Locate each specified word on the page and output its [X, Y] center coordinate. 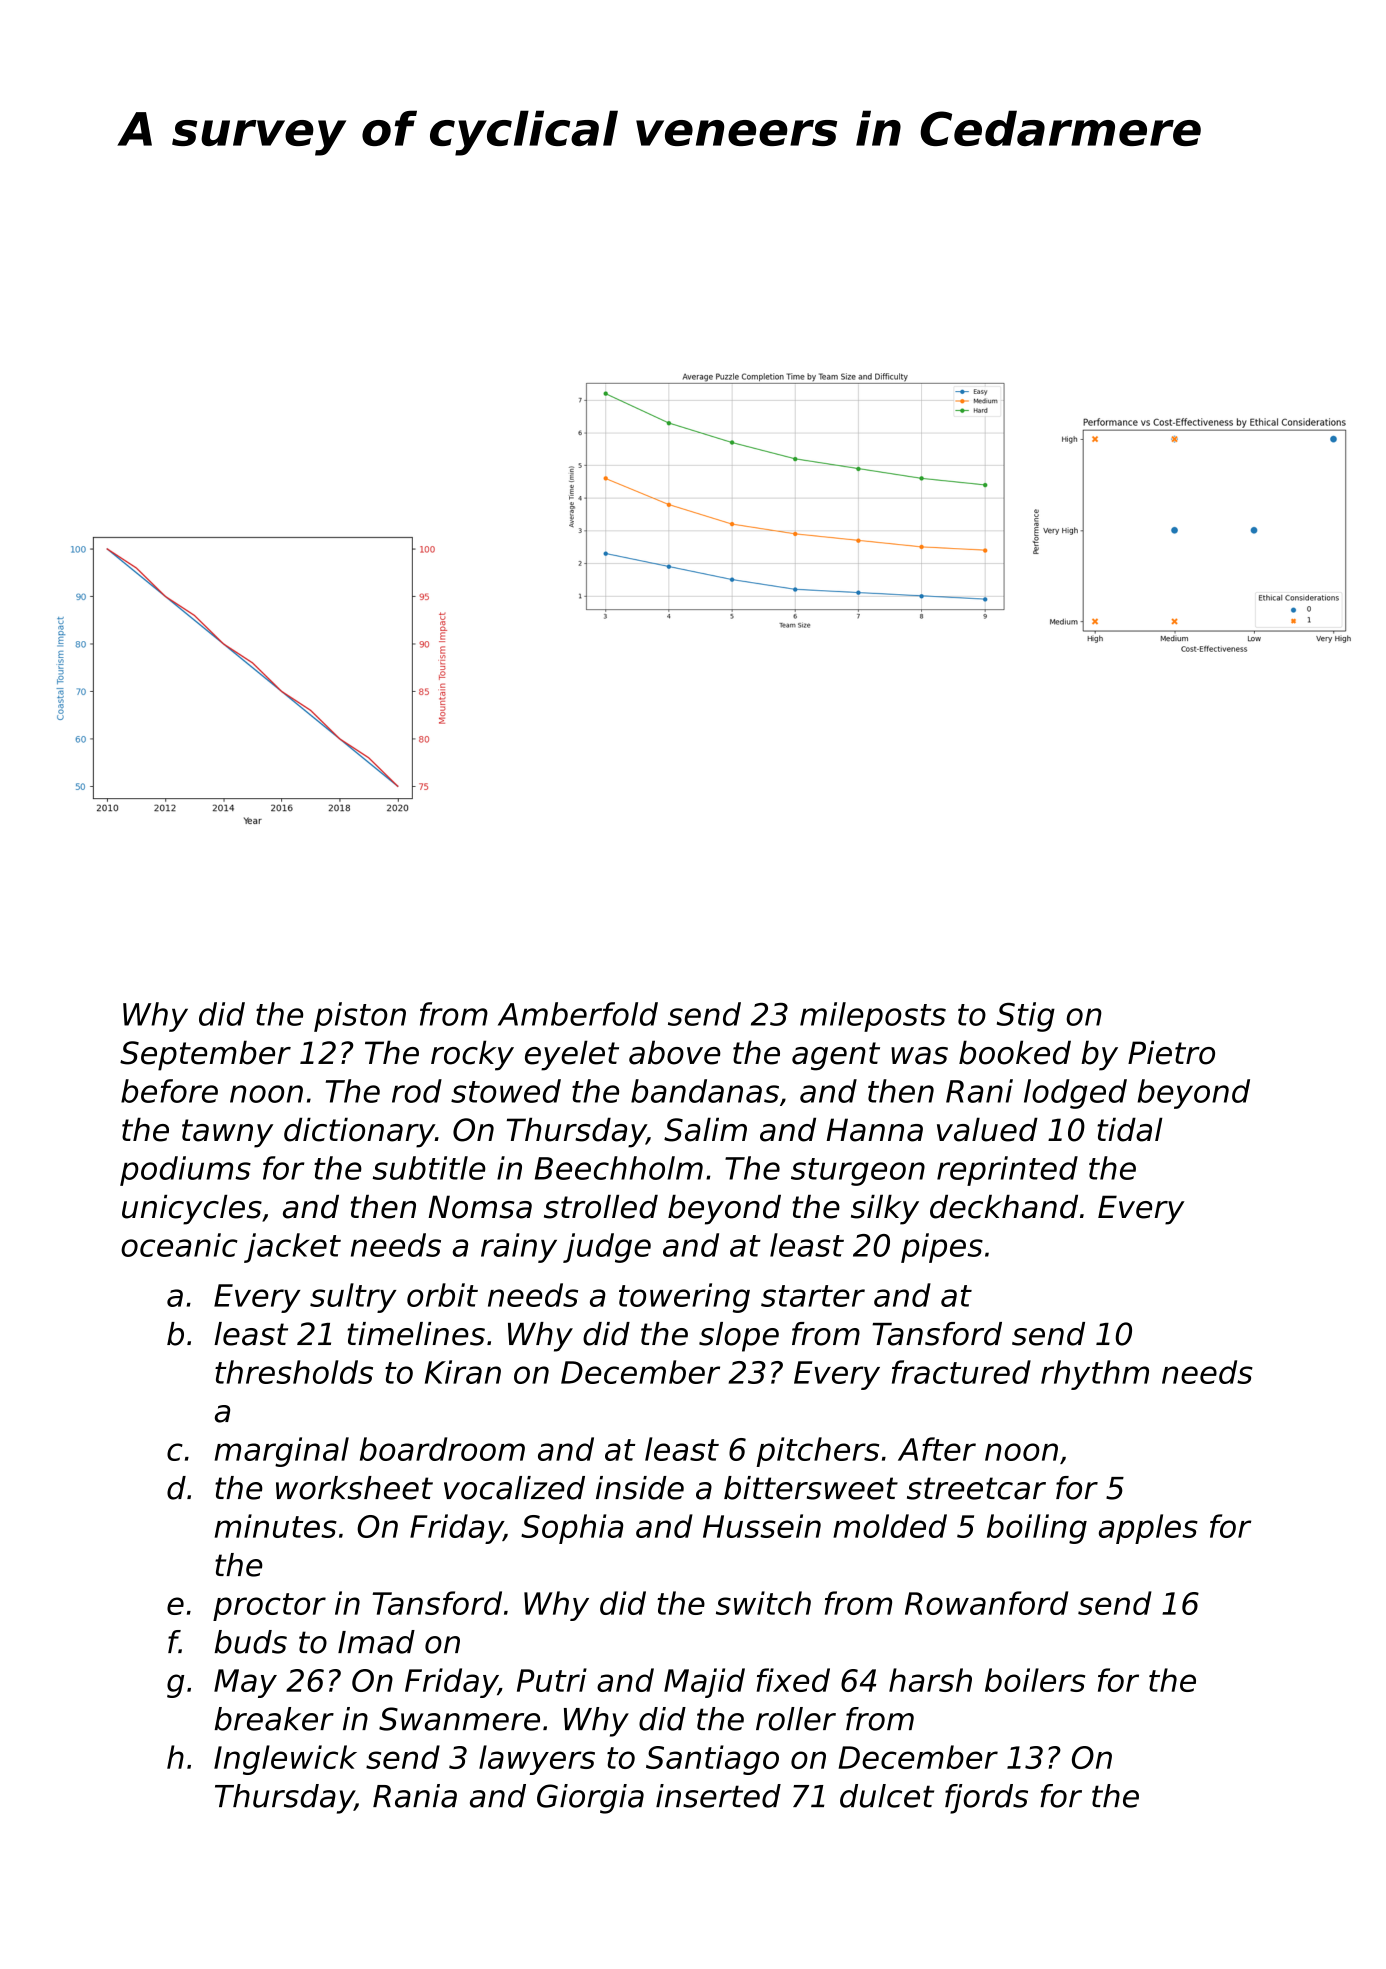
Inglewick [285, 1760]
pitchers [817, 1452]
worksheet [354, 1488]
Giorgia [590, 1799]
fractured [961, 1372]
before [169, 1091]
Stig [1026, 1017]
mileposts [873, 1017]
